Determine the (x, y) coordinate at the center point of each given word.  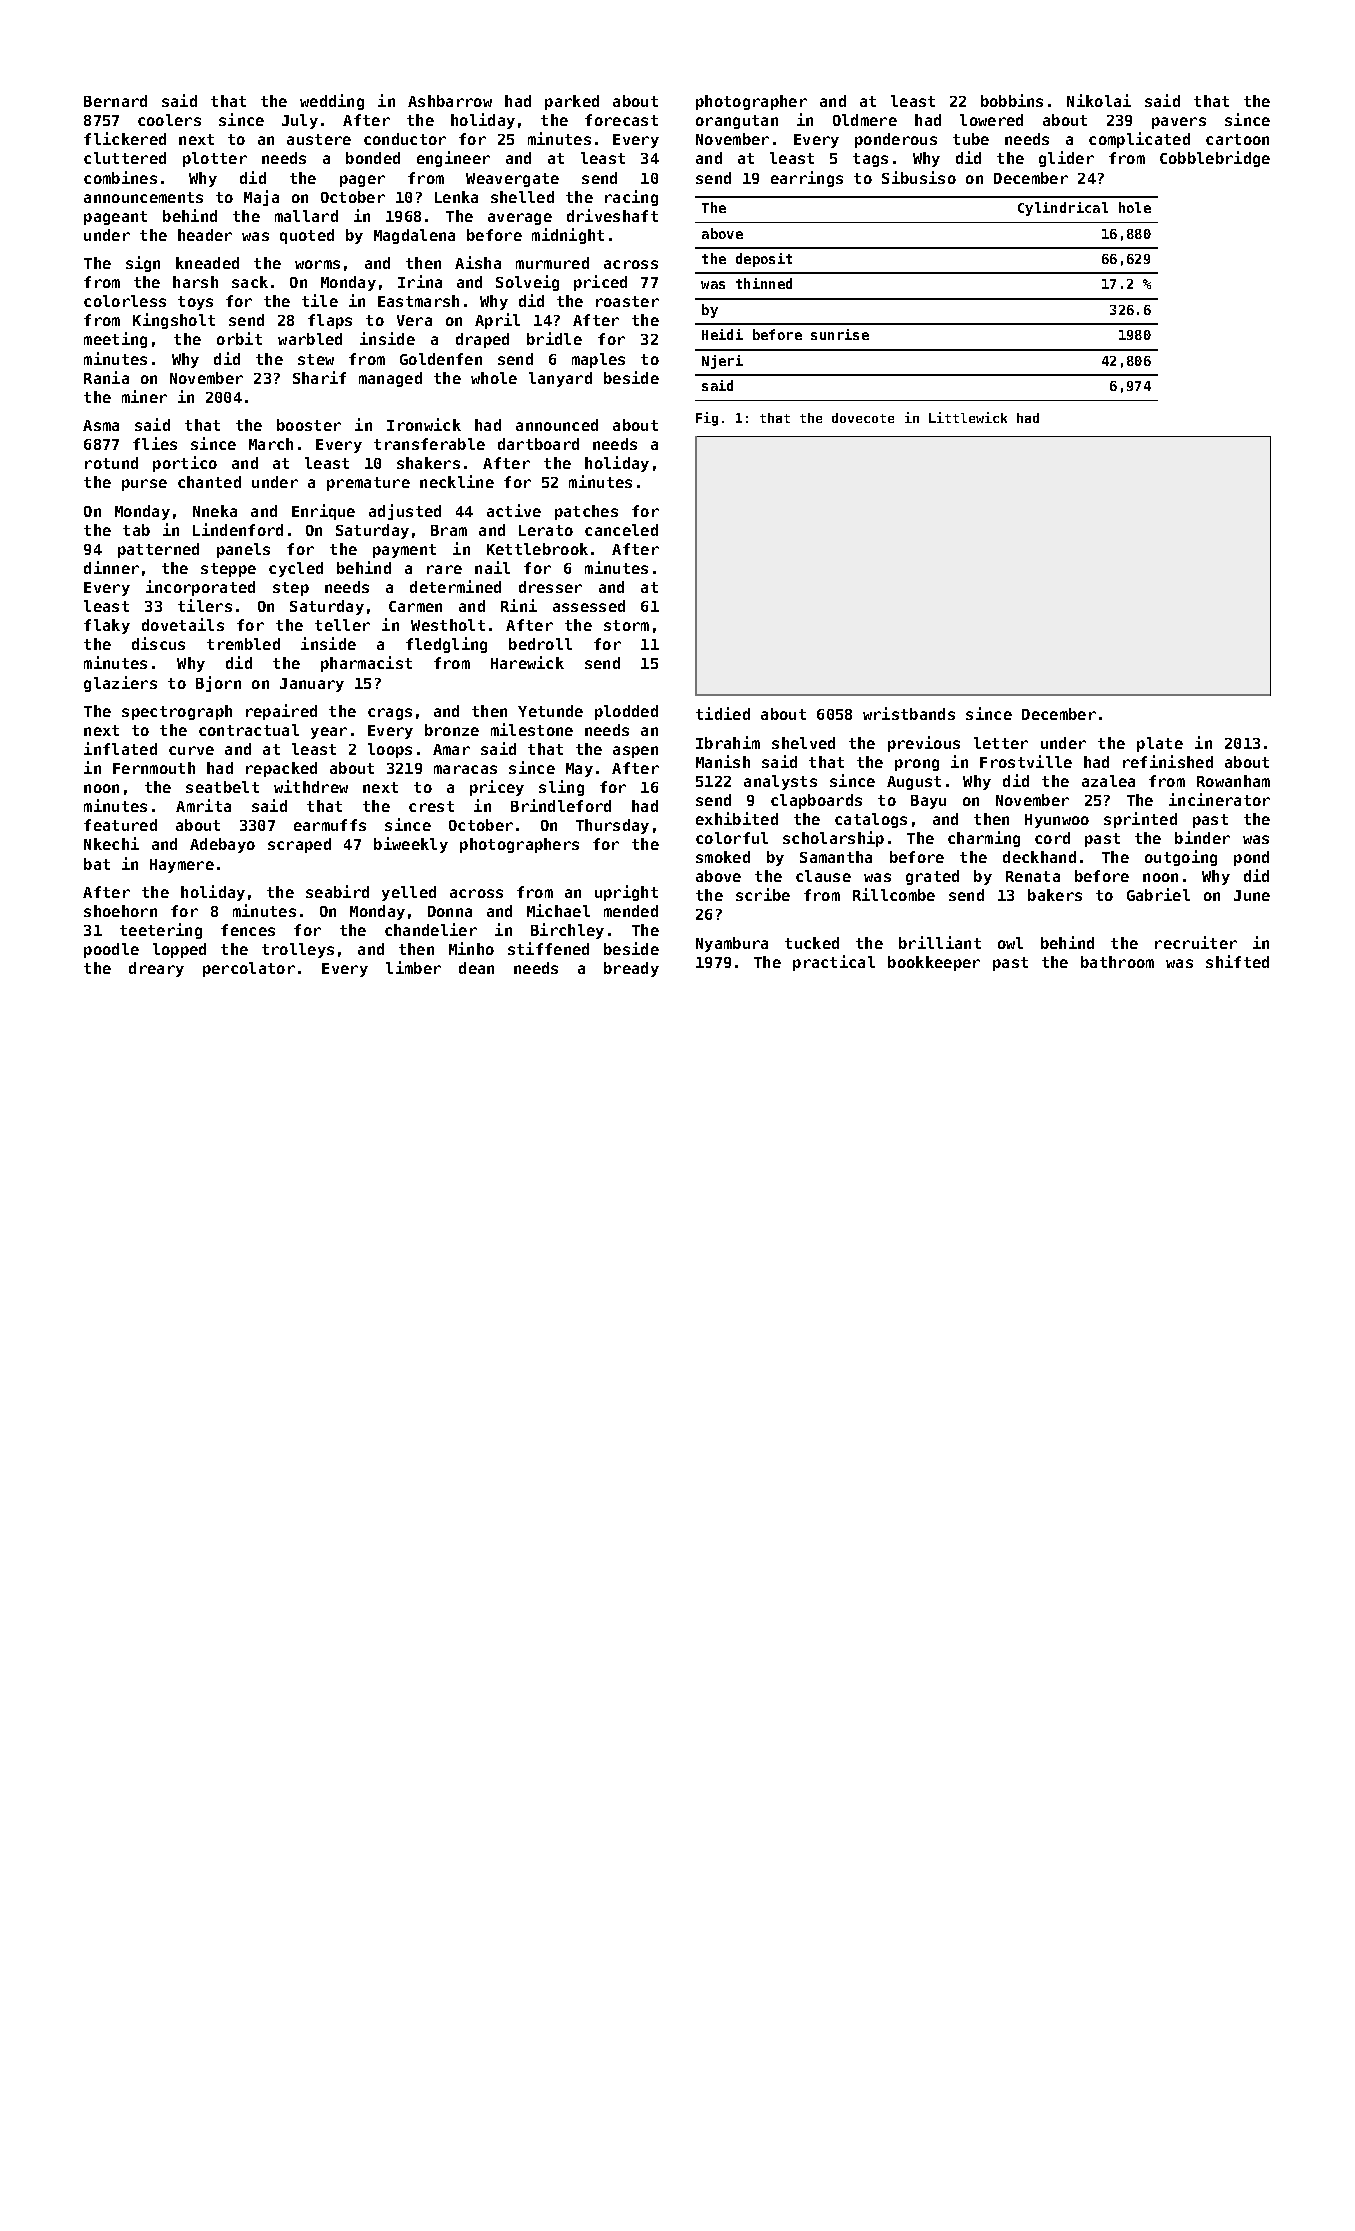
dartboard (538, 444)
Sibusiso (919, 177)
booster (309, 425)
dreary (156, 969)
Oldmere (865, 120)
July (300, 121)
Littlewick (968, 417)
